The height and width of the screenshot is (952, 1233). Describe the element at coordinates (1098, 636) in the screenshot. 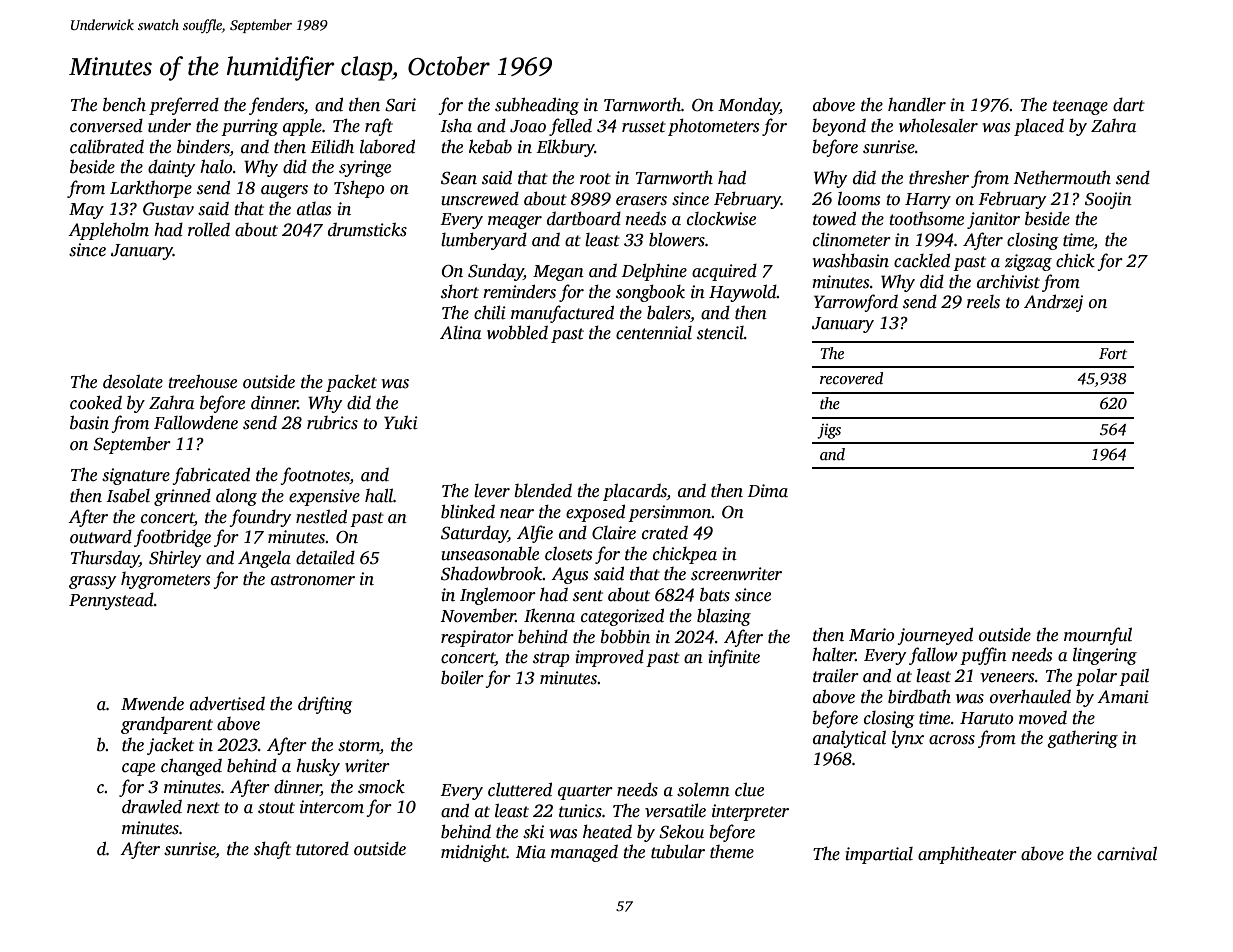

I see `mournful` at that location.
